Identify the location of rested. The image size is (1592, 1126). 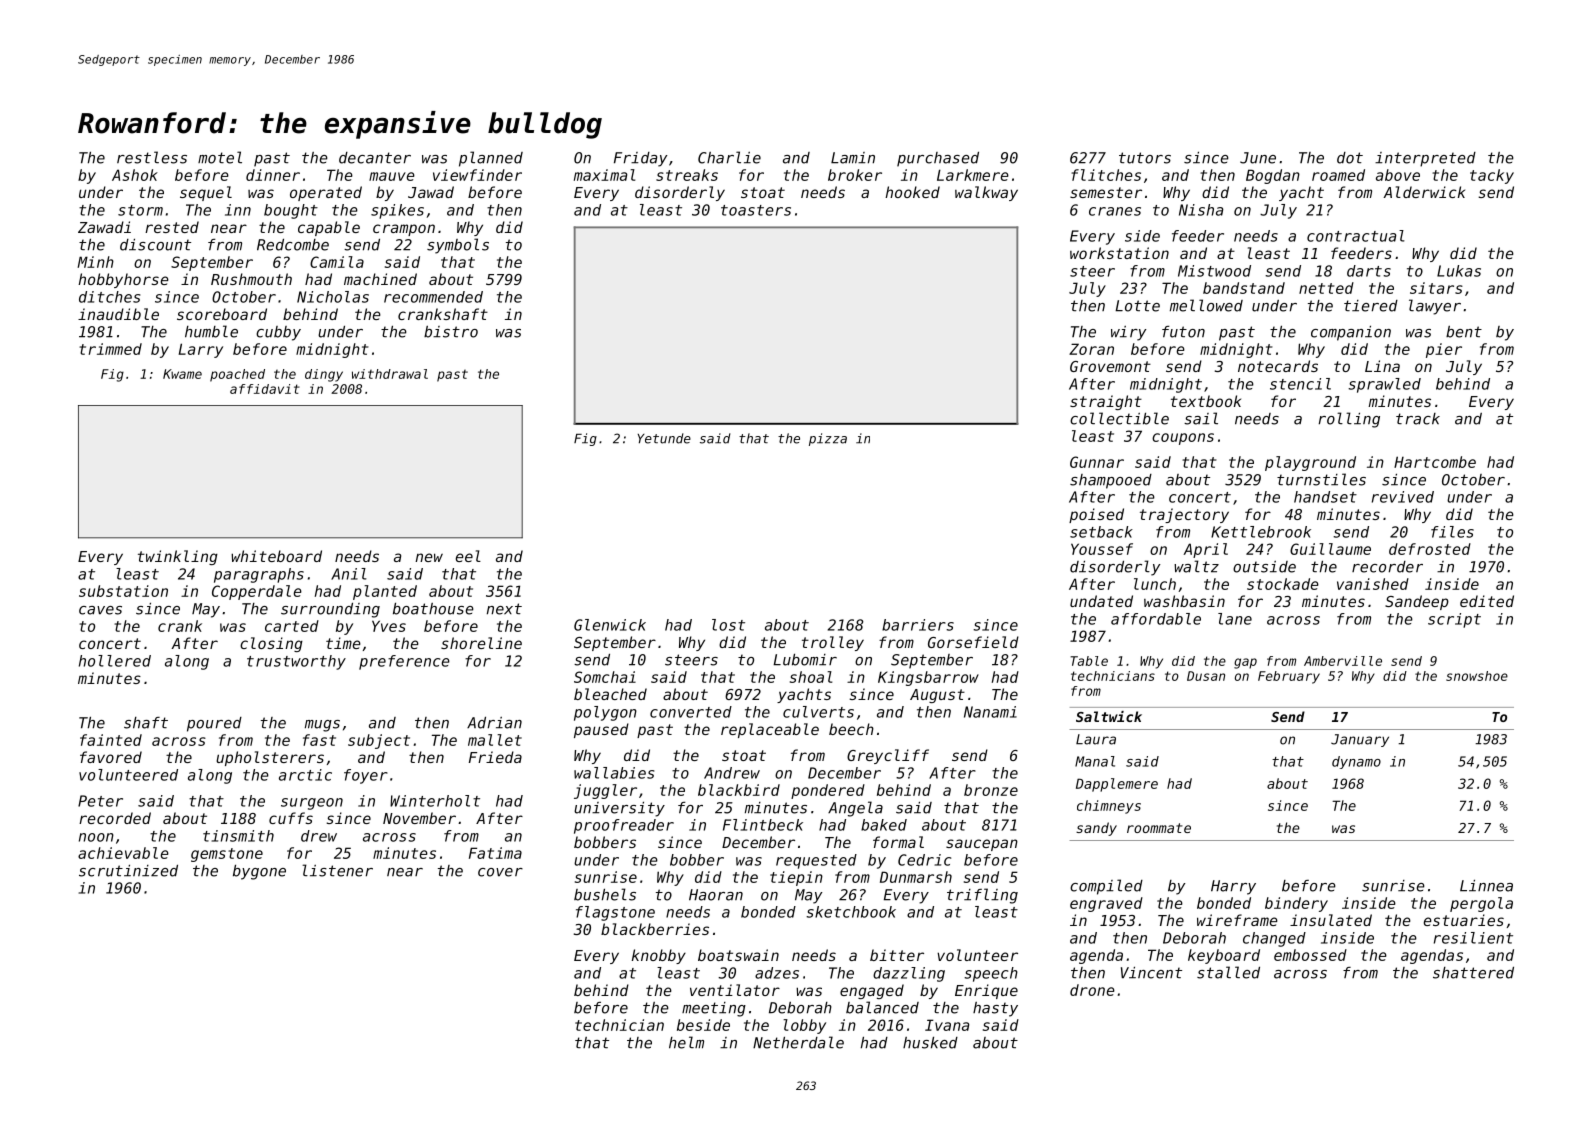
(172, 227).
